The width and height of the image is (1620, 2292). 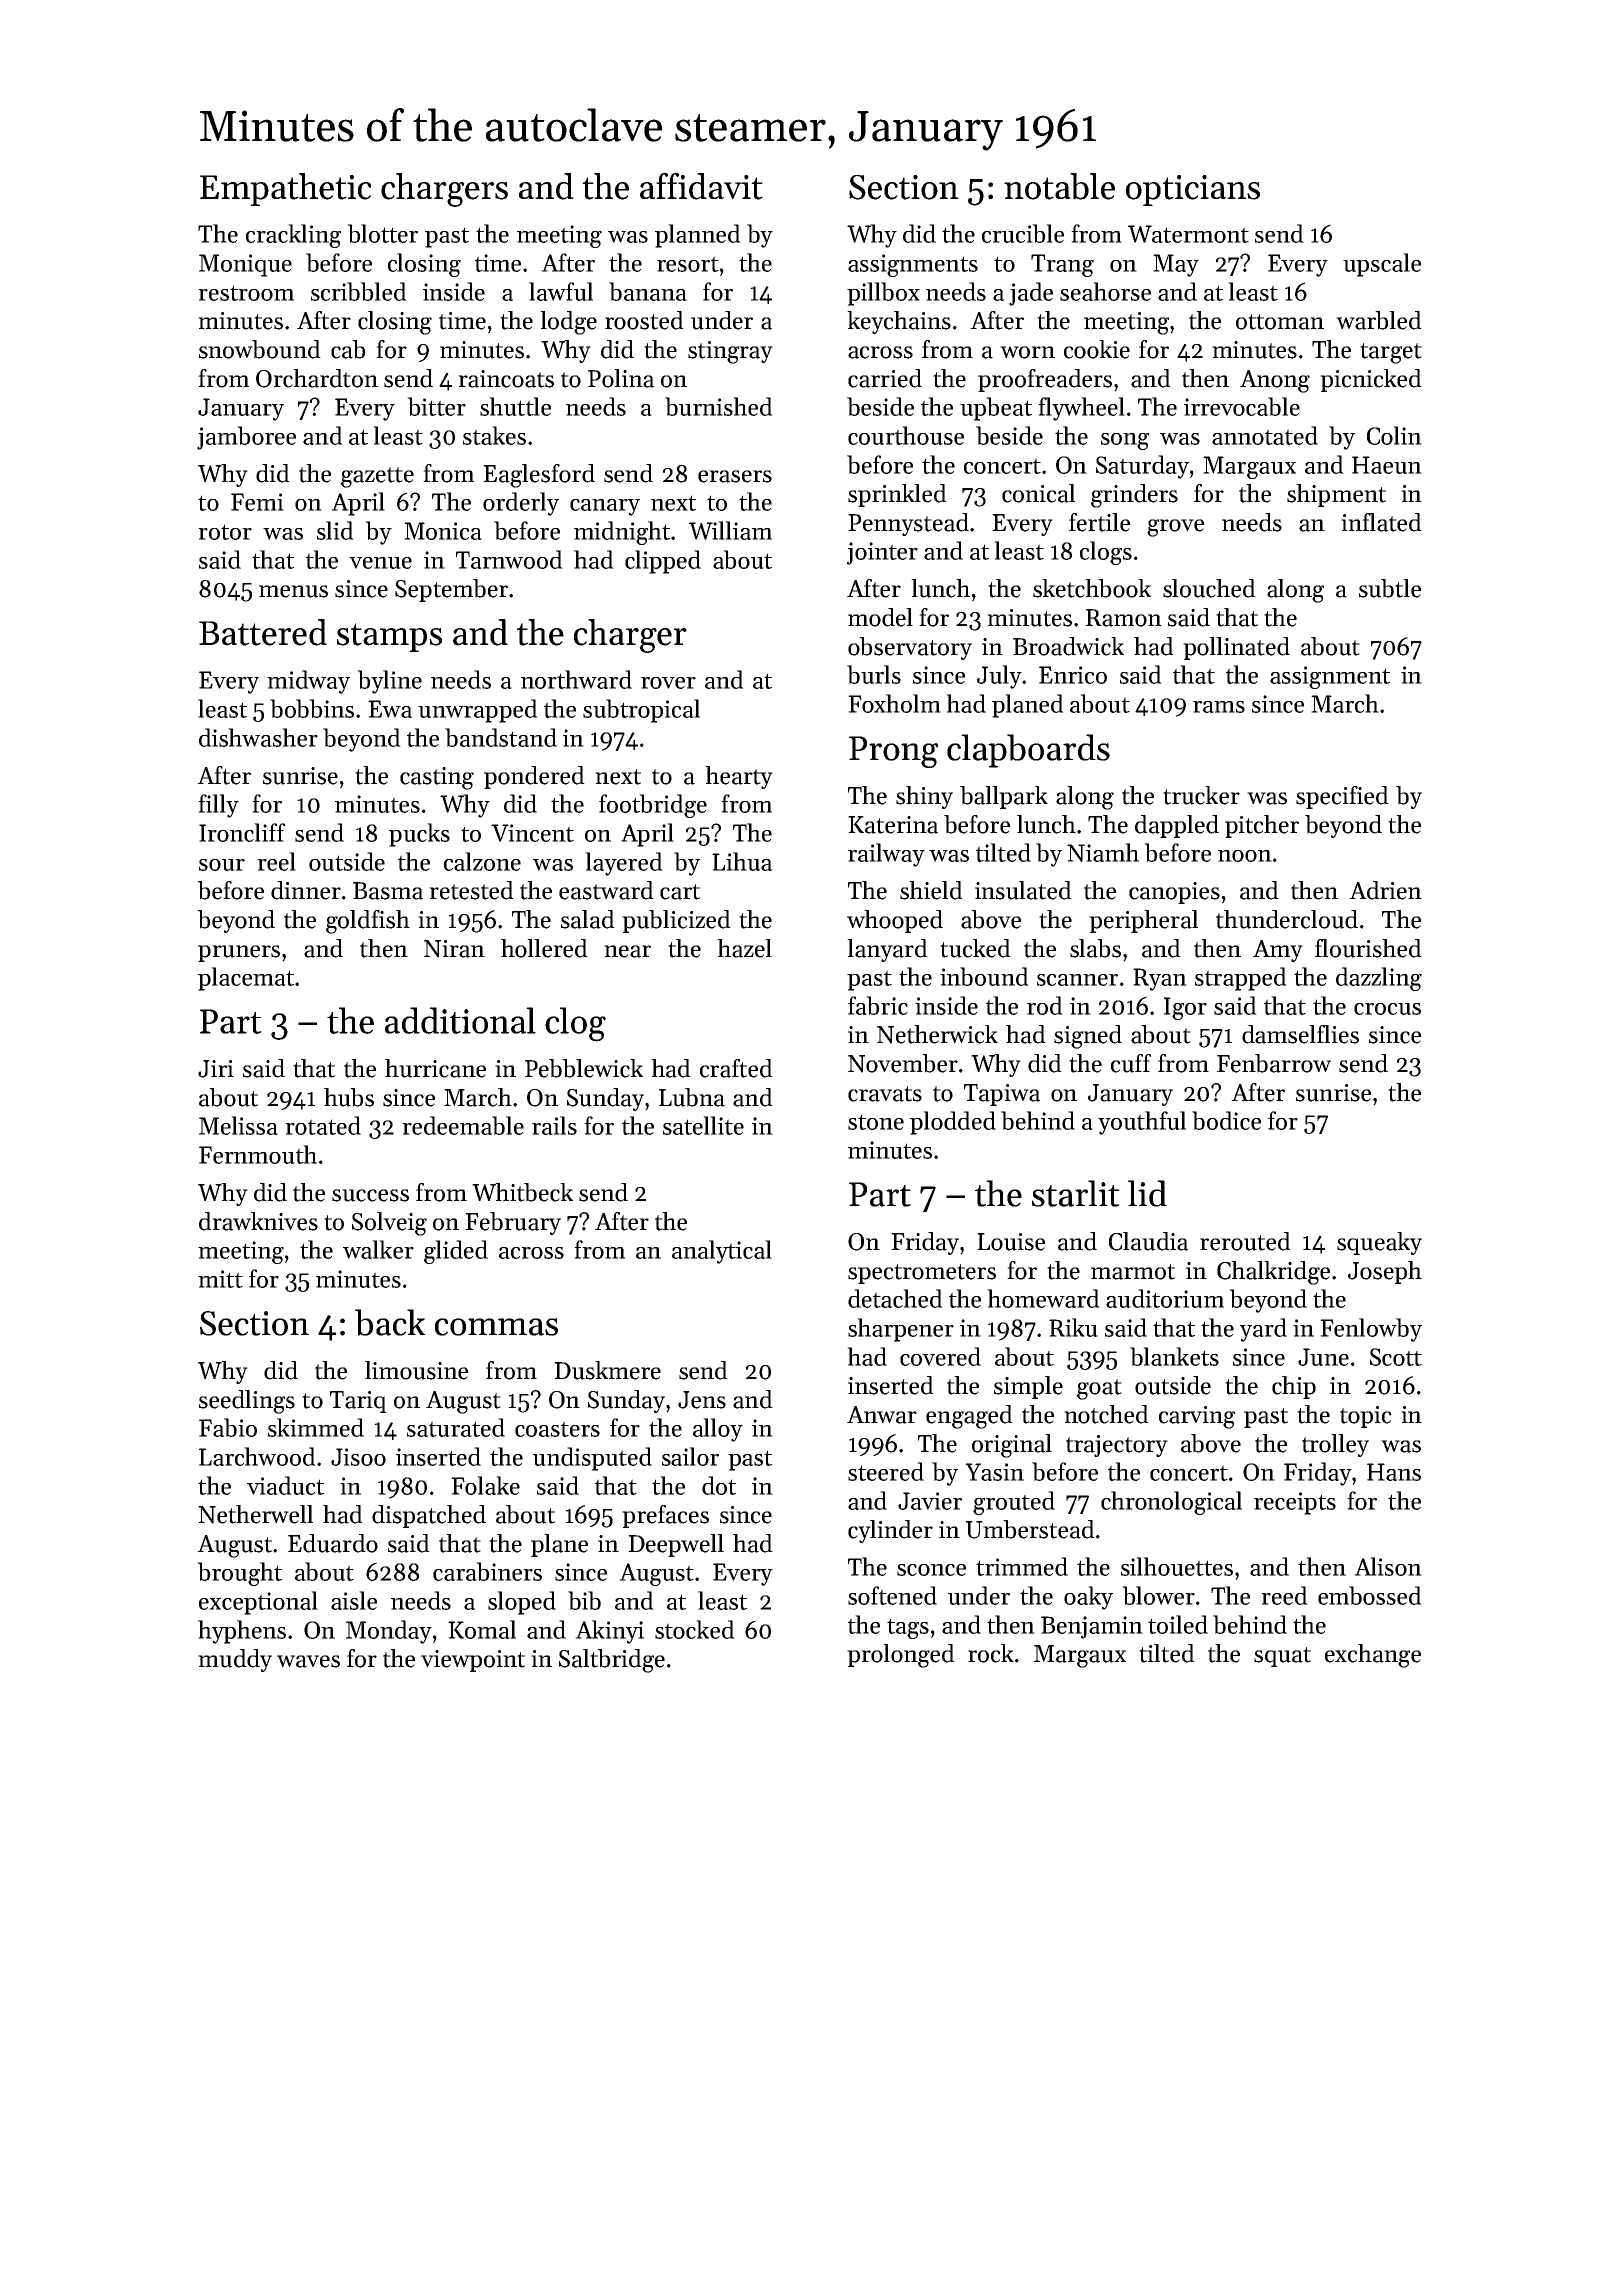 What do you see at coordinates (895, 921) in the image?
I see `whooped` at bounding box center [895, 921].
